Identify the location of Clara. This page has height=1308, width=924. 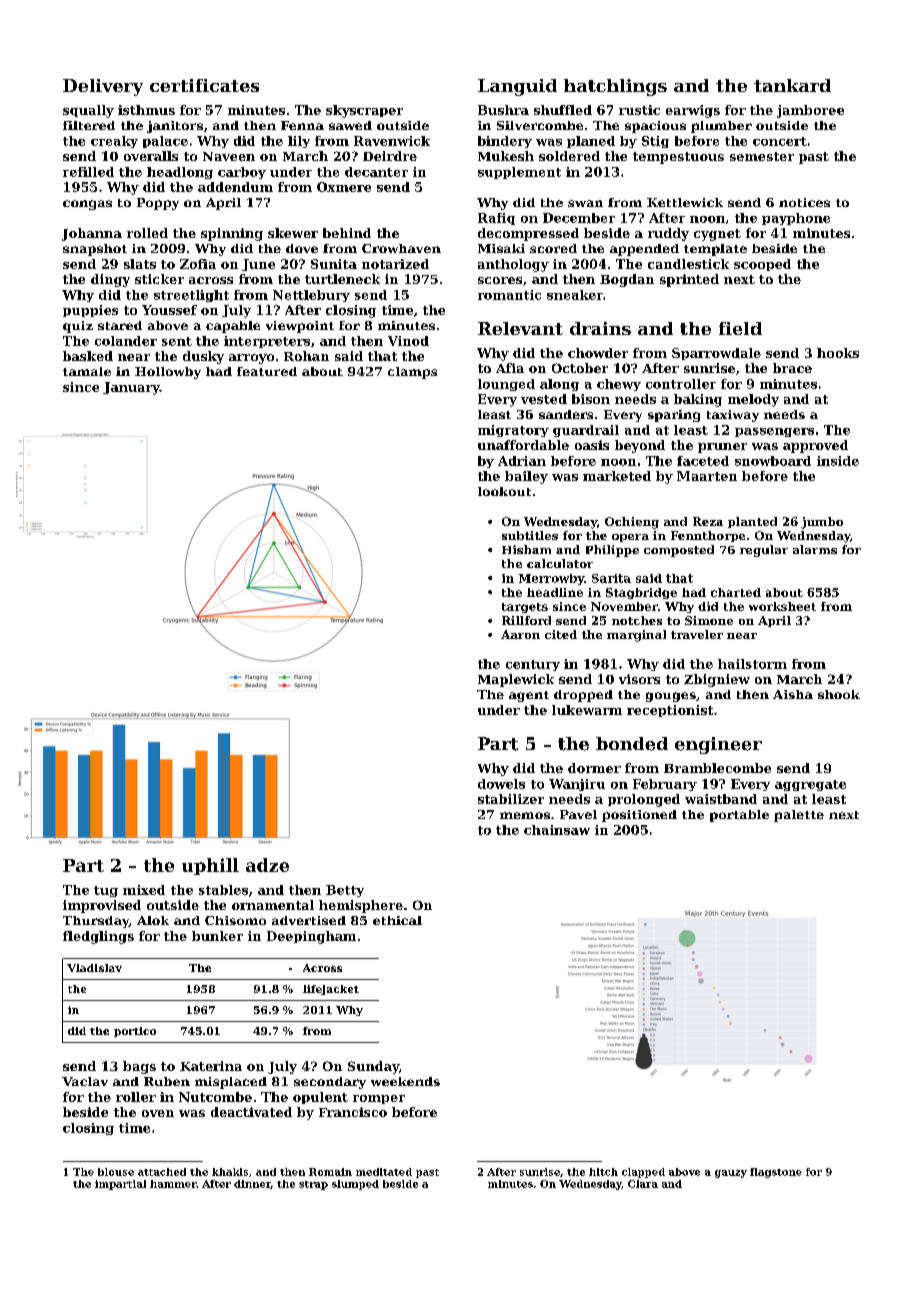
(643, 1184).
